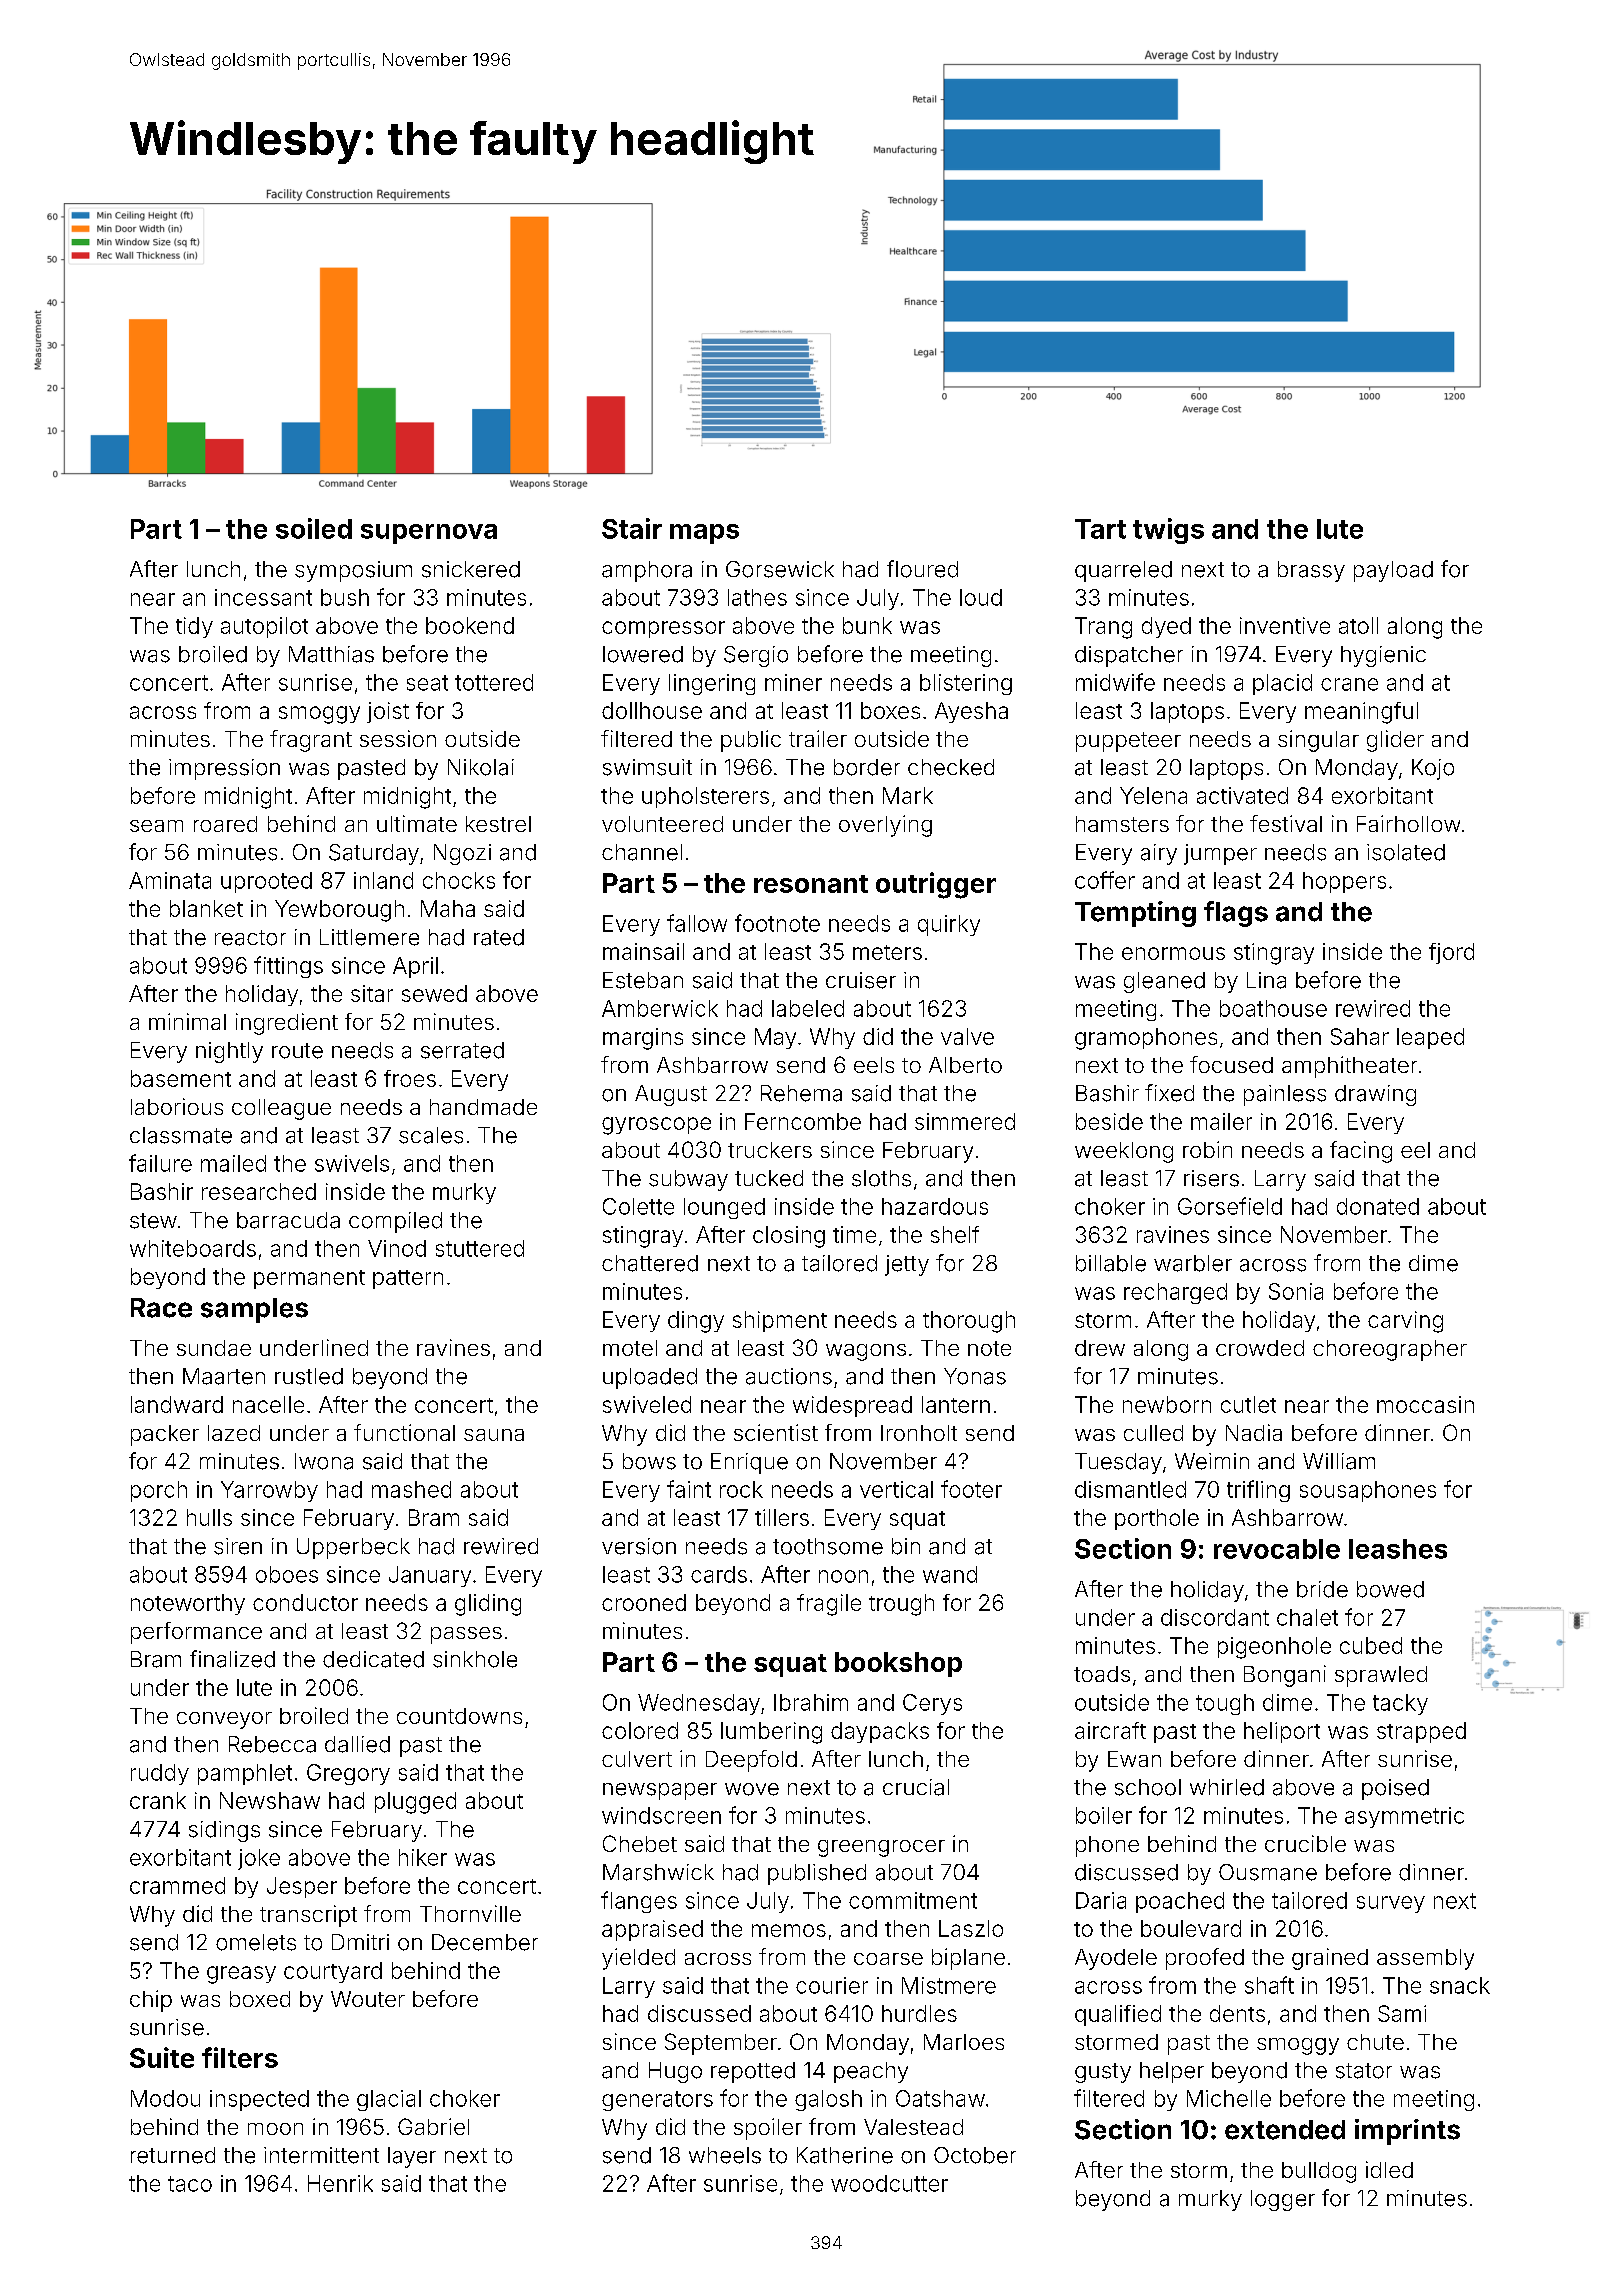 The image size is (1620, 2292). I want to click on trough, so click(901, 1605).
